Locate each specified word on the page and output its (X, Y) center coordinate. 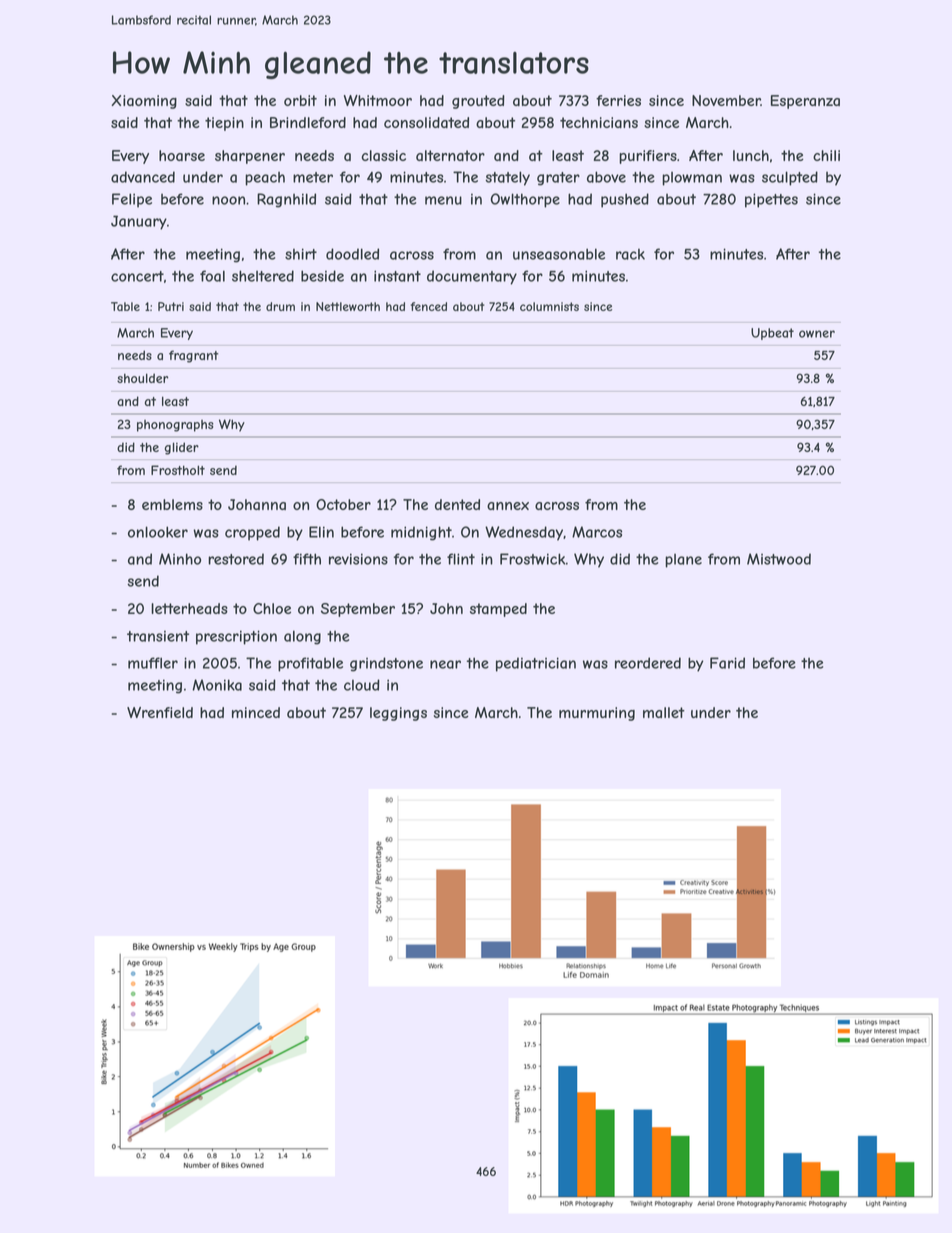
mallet (664, 712)
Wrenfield (160, 712)
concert (137, 276)
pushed (625, 200)
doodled (352, 254)
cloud (362, 685)
